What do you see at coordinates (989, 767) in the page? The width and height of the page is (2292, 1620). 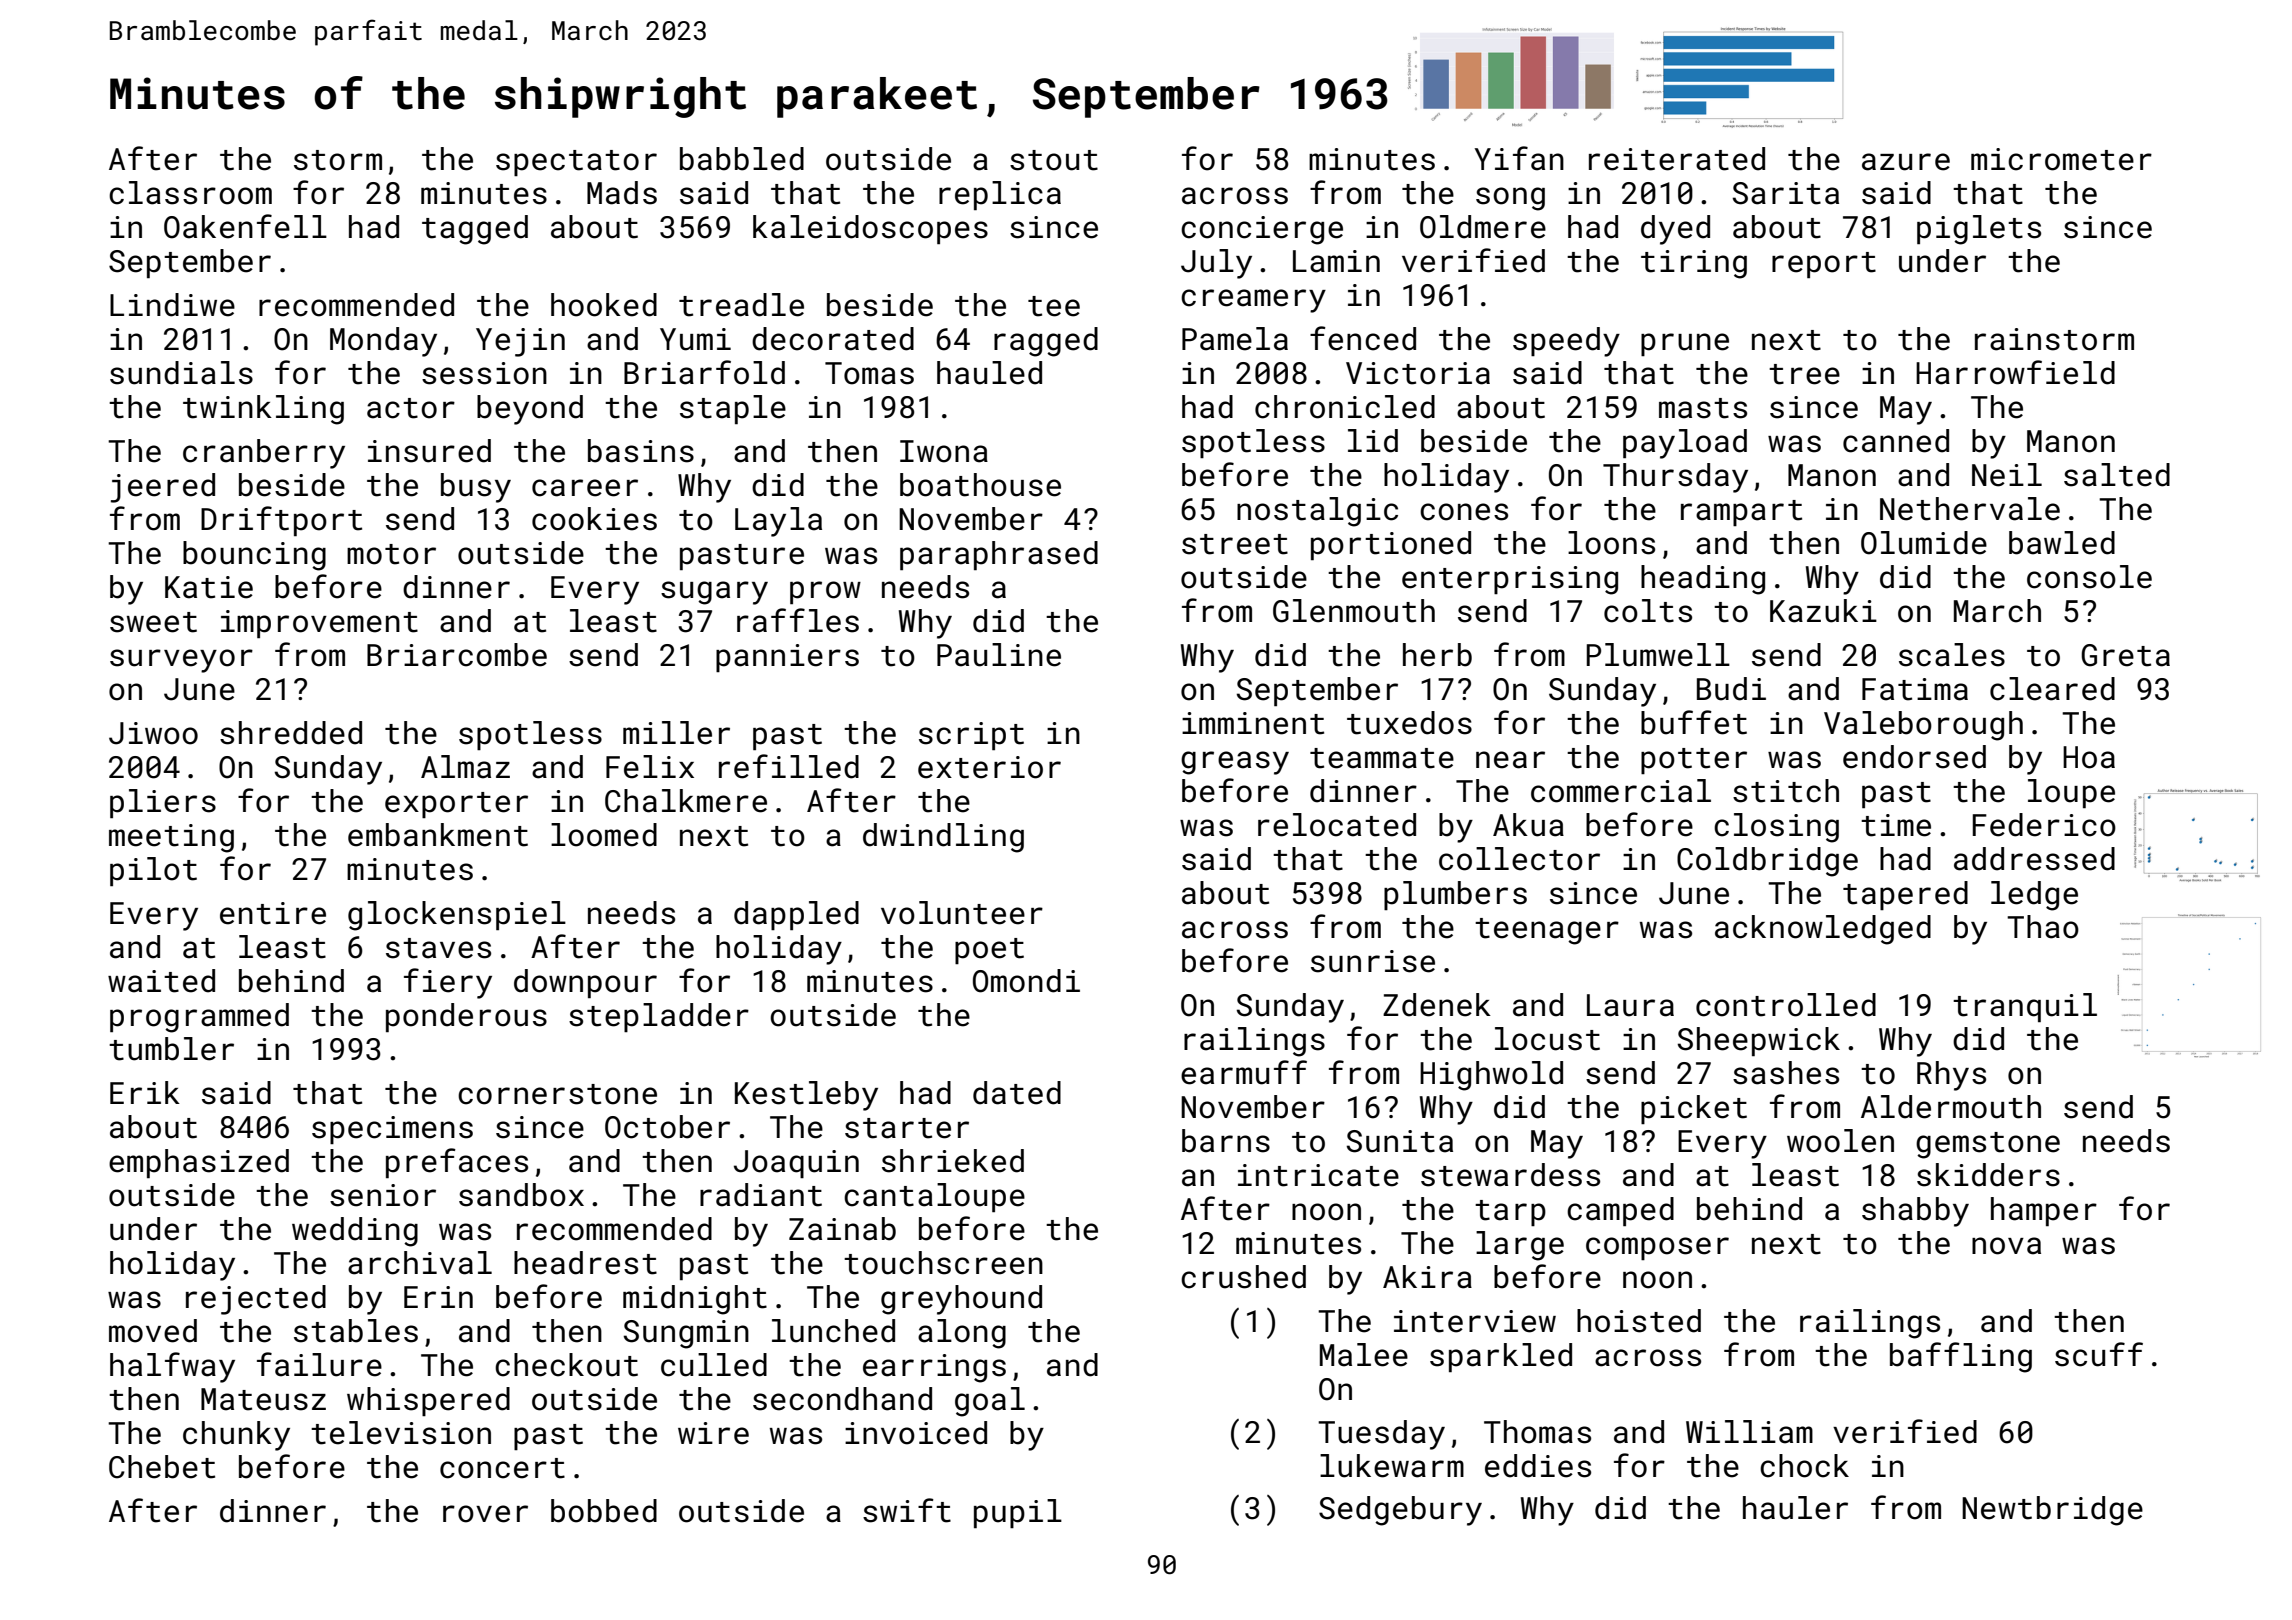 I see `exterior` at bounding box center [989, 767].
